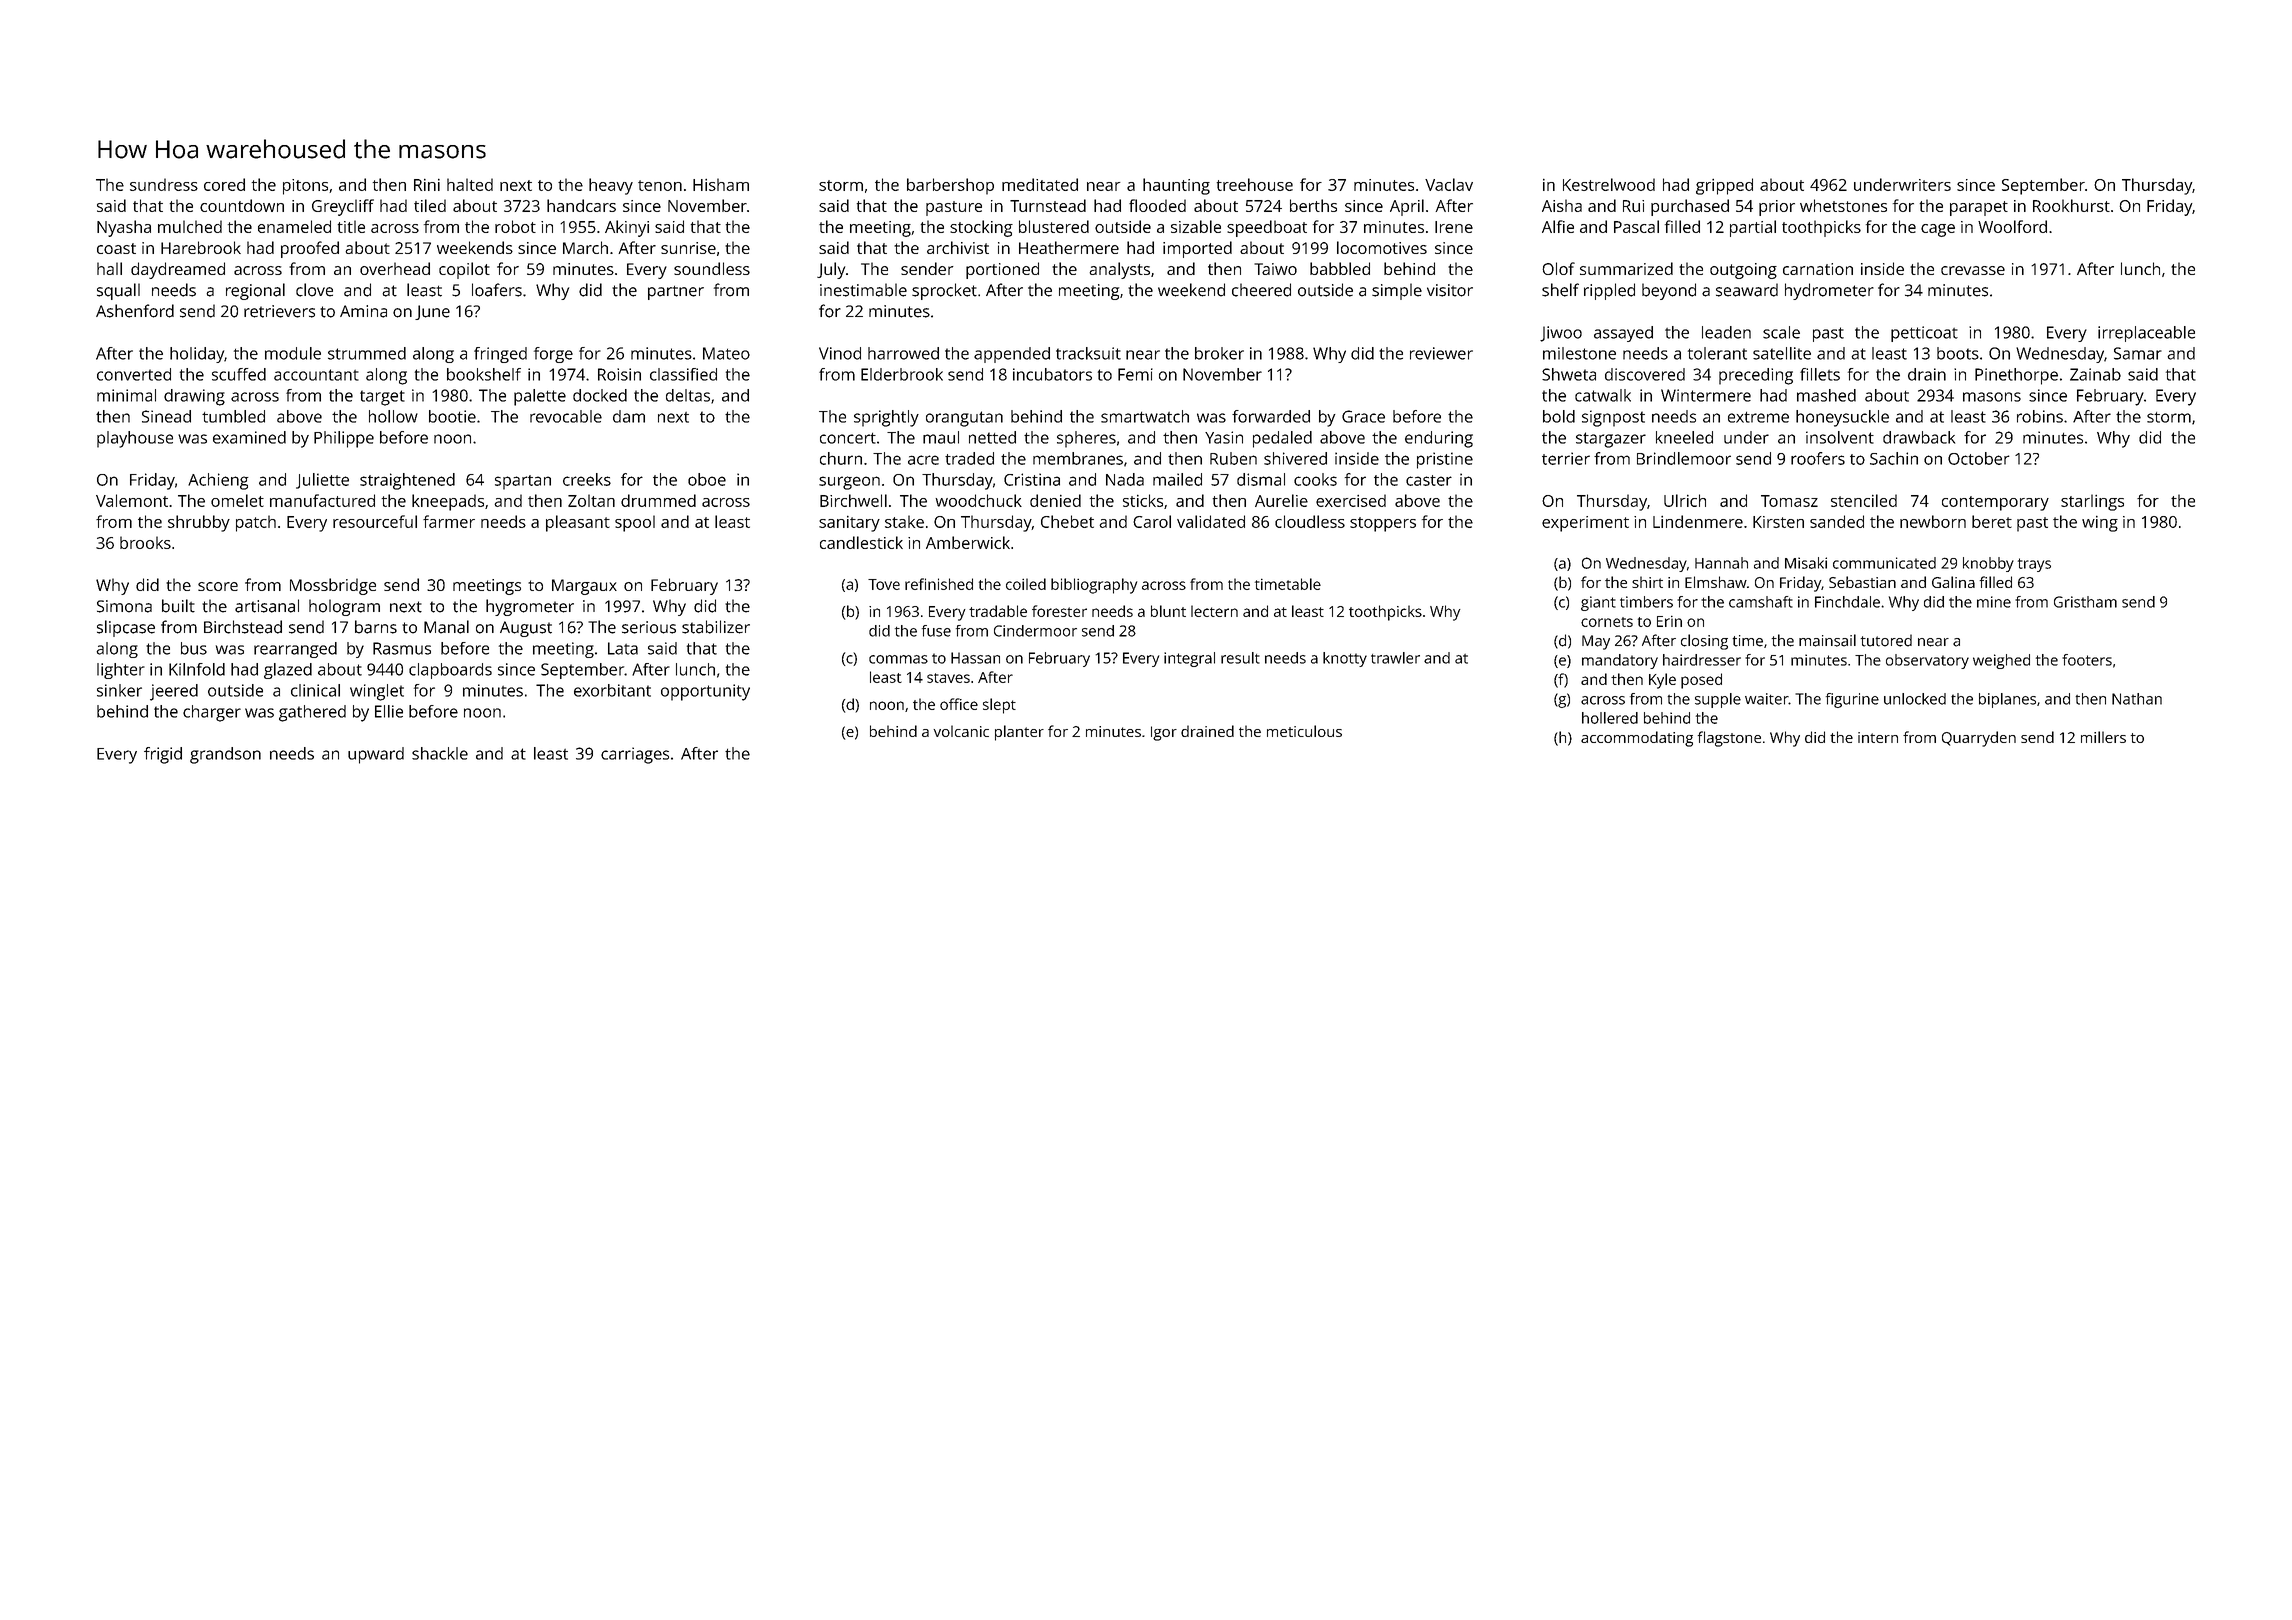  Describe the element at coordinates (964, 419) in the screenshot. I see `orangutan` at that location.
